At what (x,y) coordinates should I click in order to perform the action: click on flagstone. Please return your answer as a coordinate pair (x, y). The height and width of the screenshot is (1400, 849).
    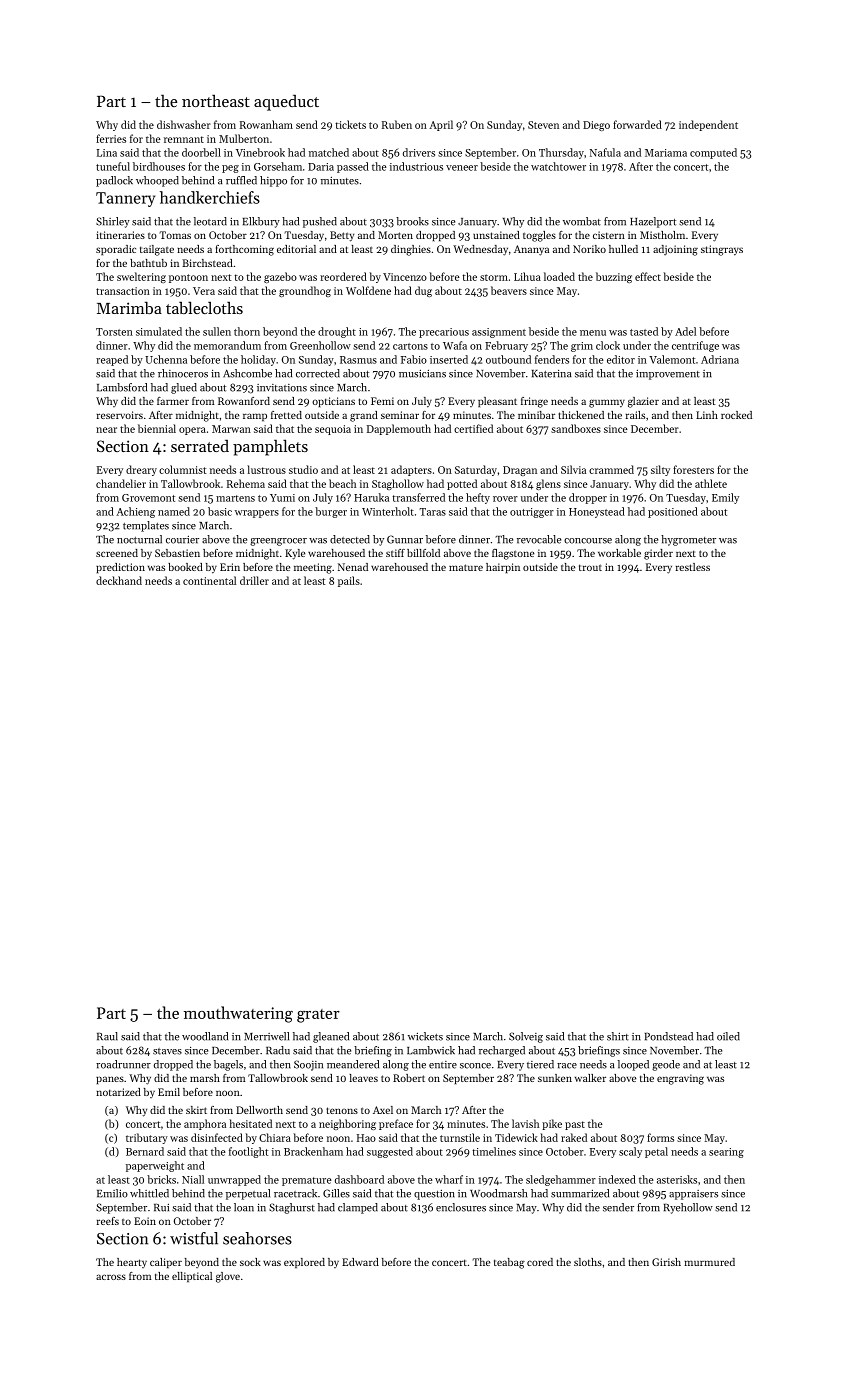
    Looking at the image, I should click on (513, 554).
